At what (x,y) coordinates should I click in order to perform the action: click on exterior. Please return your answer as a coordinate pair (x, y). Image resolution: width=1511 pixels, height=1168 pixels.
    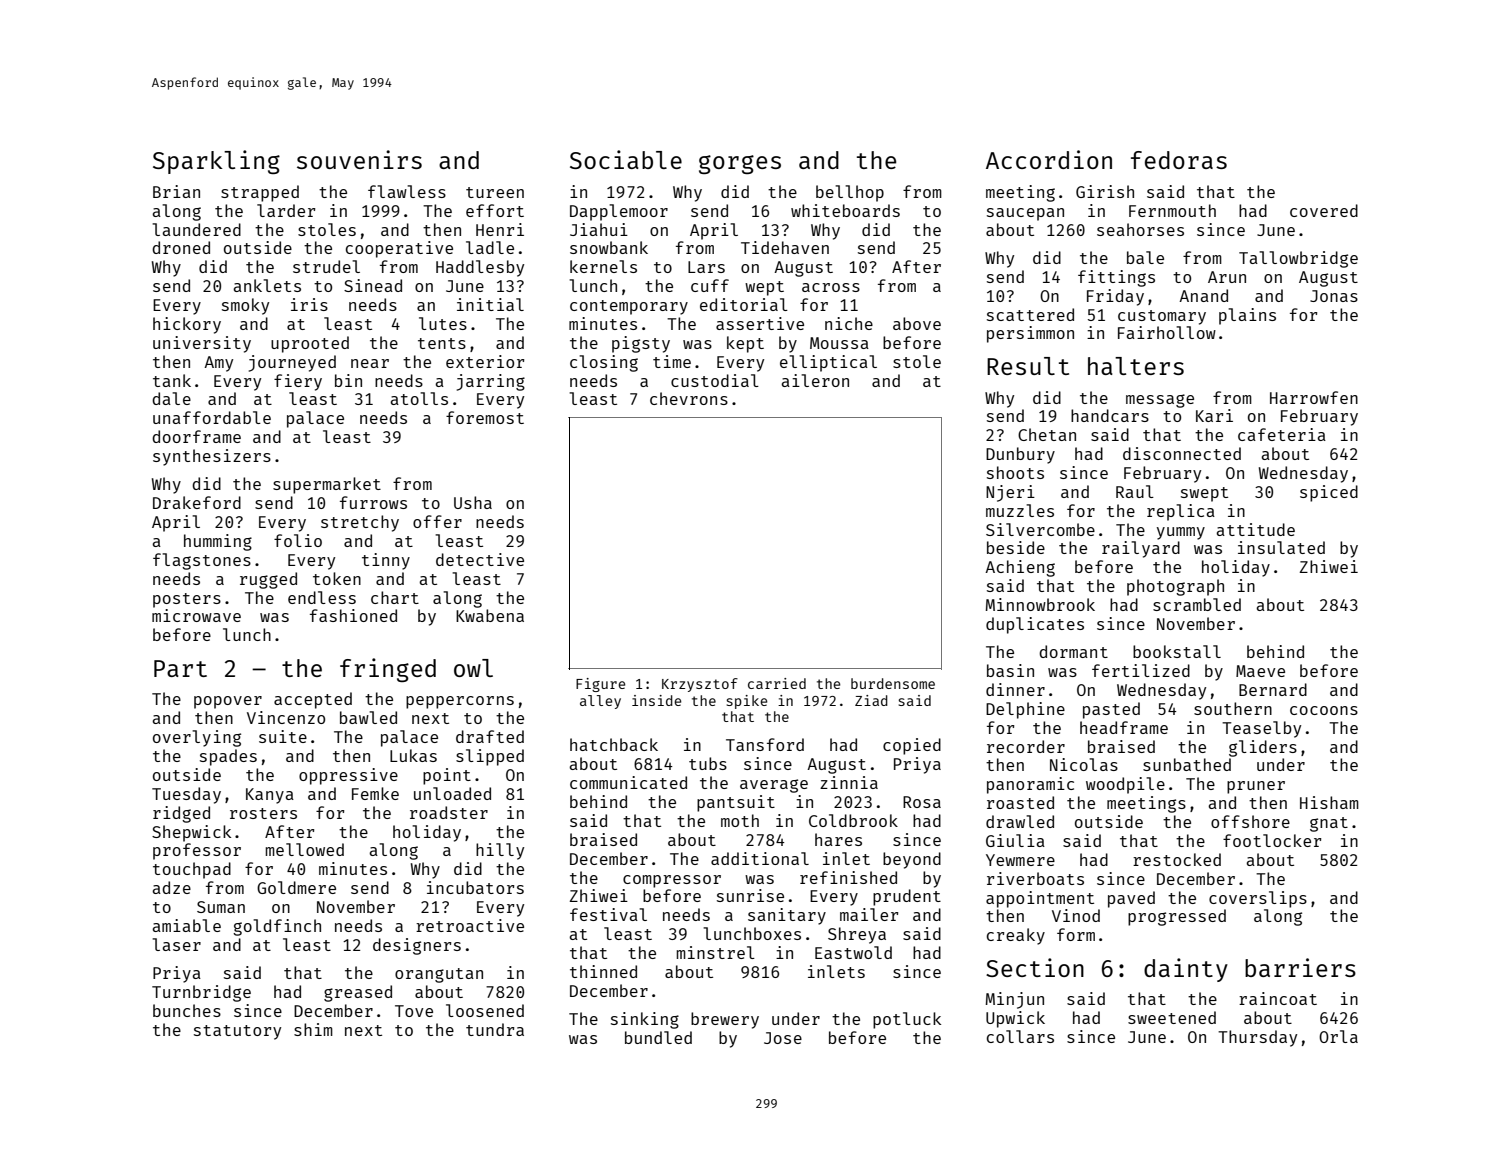
    Looking at the image, I should click on (485, 361).
